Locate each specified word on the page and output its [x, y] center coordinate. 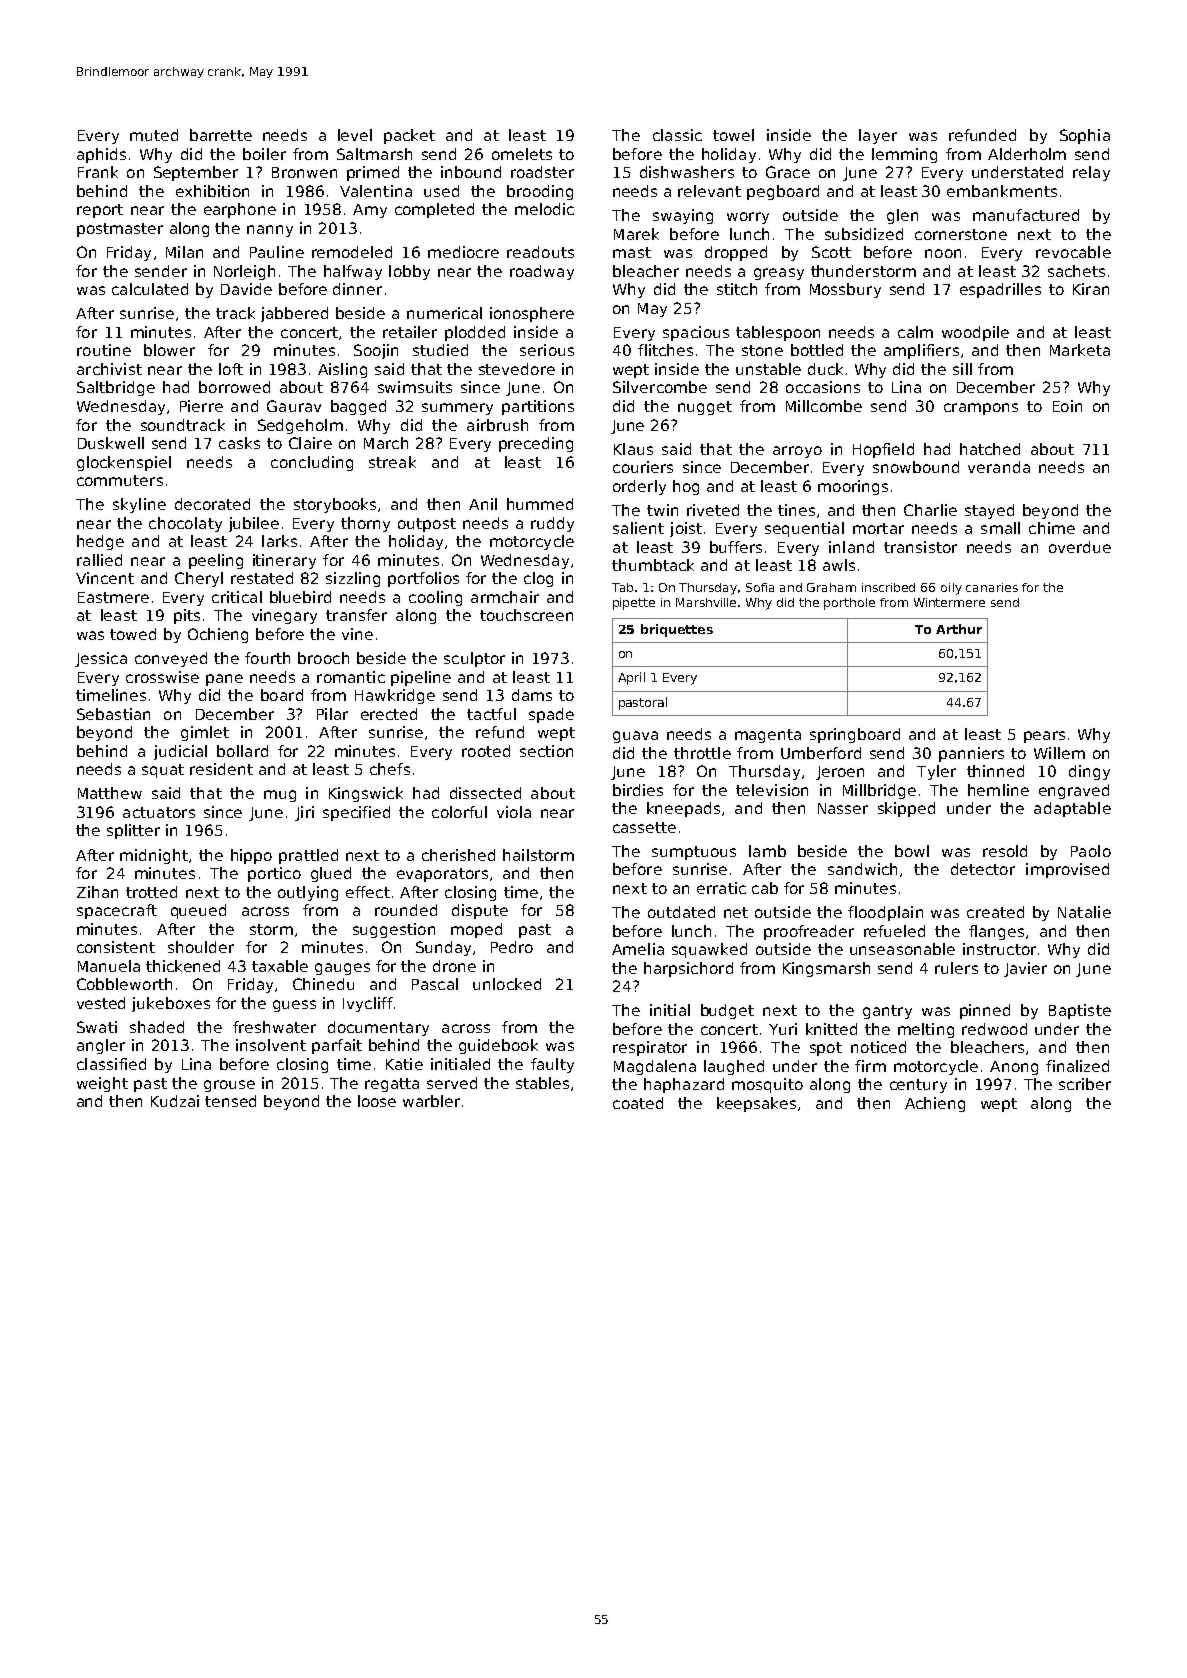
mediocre [463, 252]
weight [102, 1084]
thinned [995, 771]
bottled [817, 350]
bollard [242, 751]
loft [231, 369]
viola [514, 812]
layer [878, 136]
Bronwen [304, 172]
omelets [522, 154]
